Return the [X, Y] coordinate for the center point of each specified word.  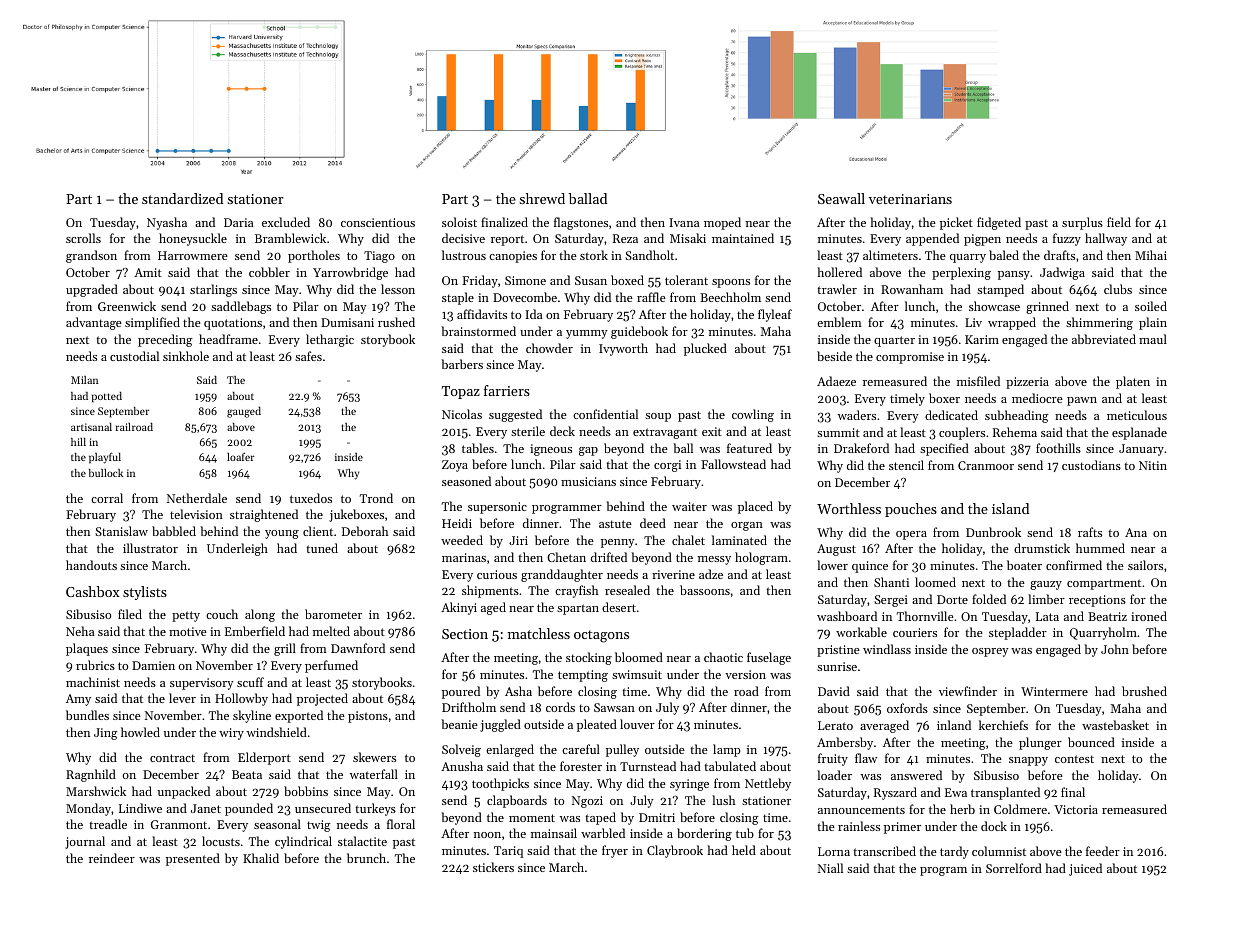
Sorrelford [1014, 868]
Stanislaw [121, 531]
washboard [847, 616]
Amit [148, 272]
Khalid [261, 858]
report [507, 240]
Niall [830, 868]
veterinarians [910, 199]
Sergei [891, 601]
